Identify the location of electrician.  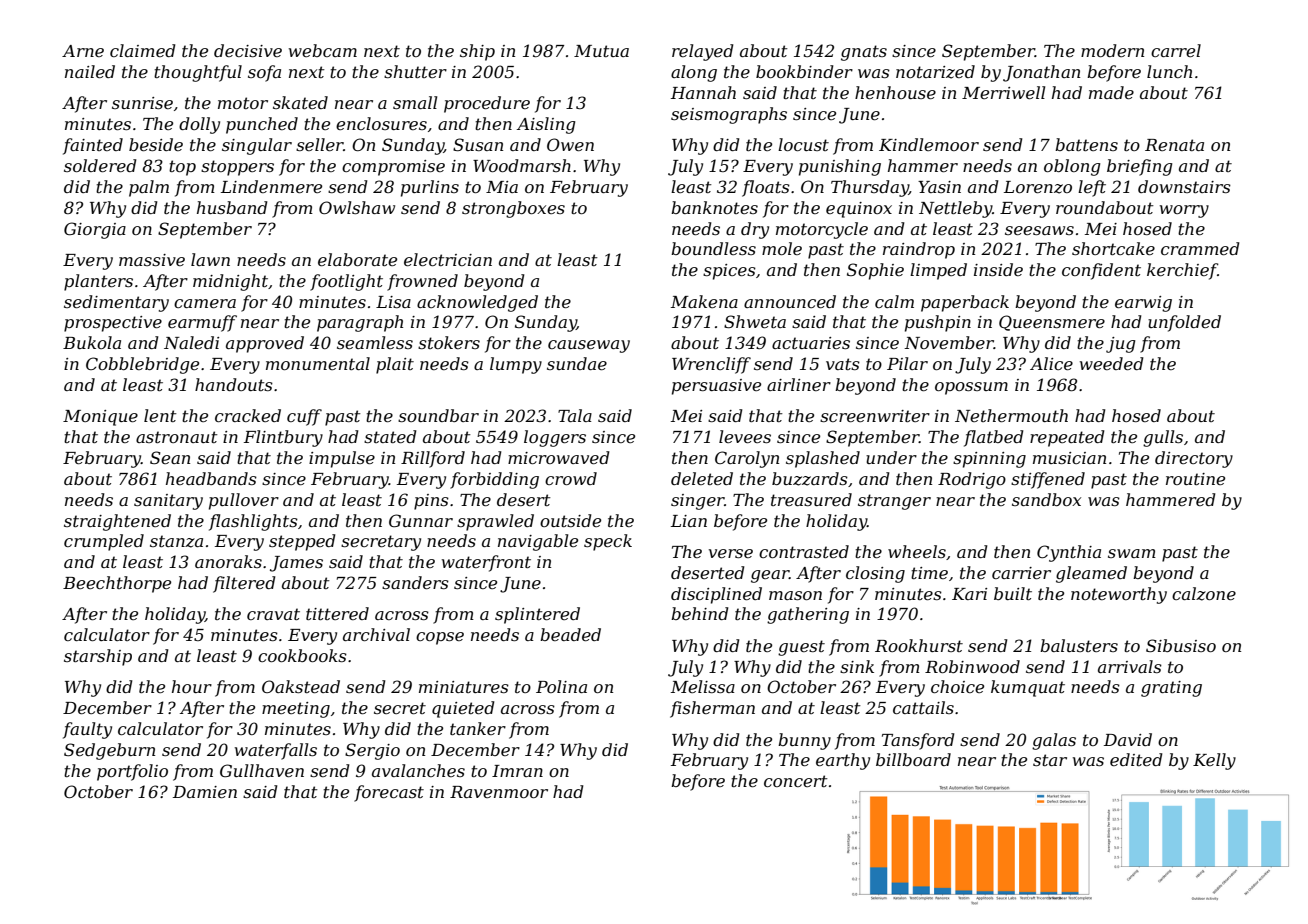
(448, 259).
